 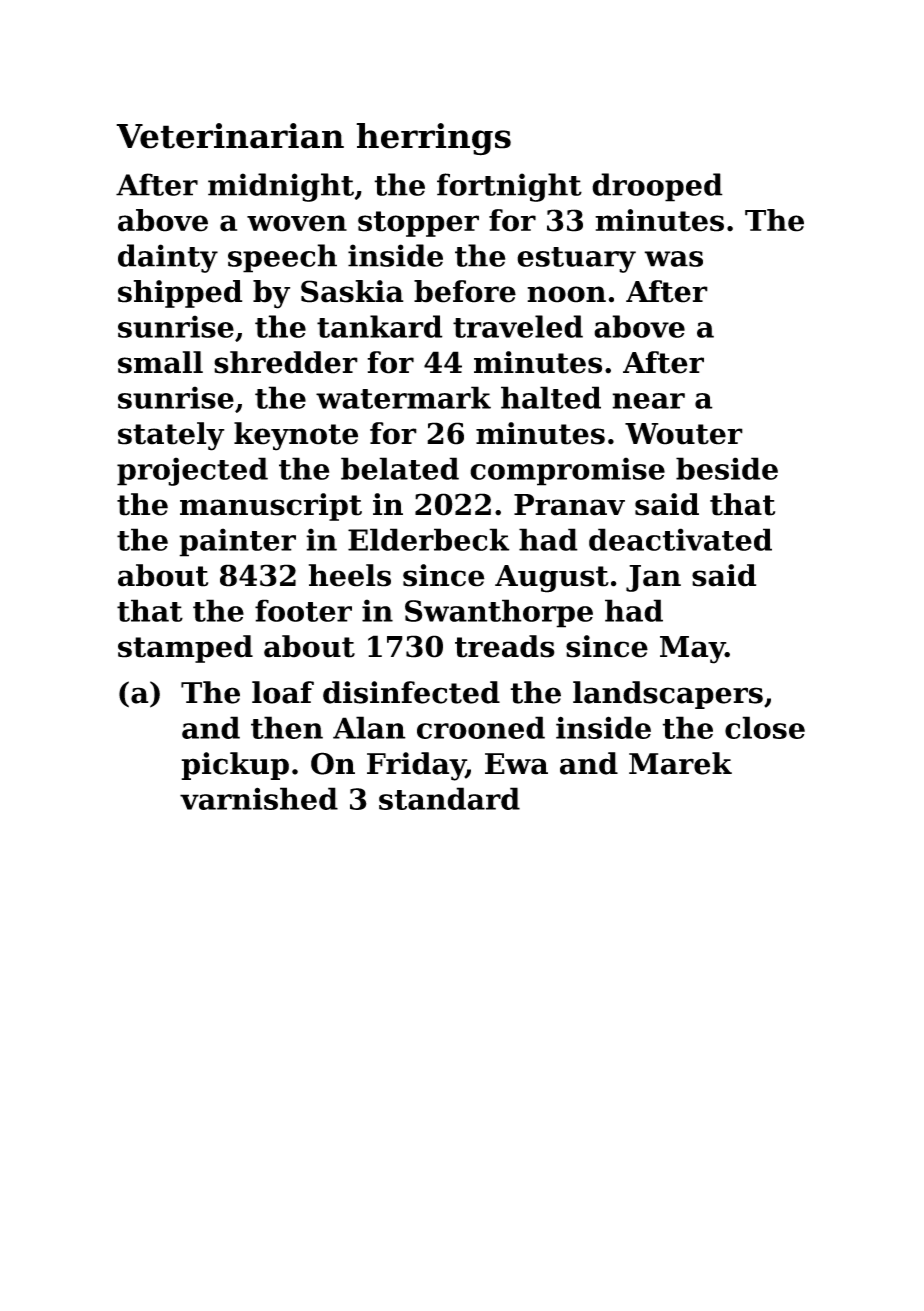 I want to click on Elderbeck, so click(x=429, y=539).
